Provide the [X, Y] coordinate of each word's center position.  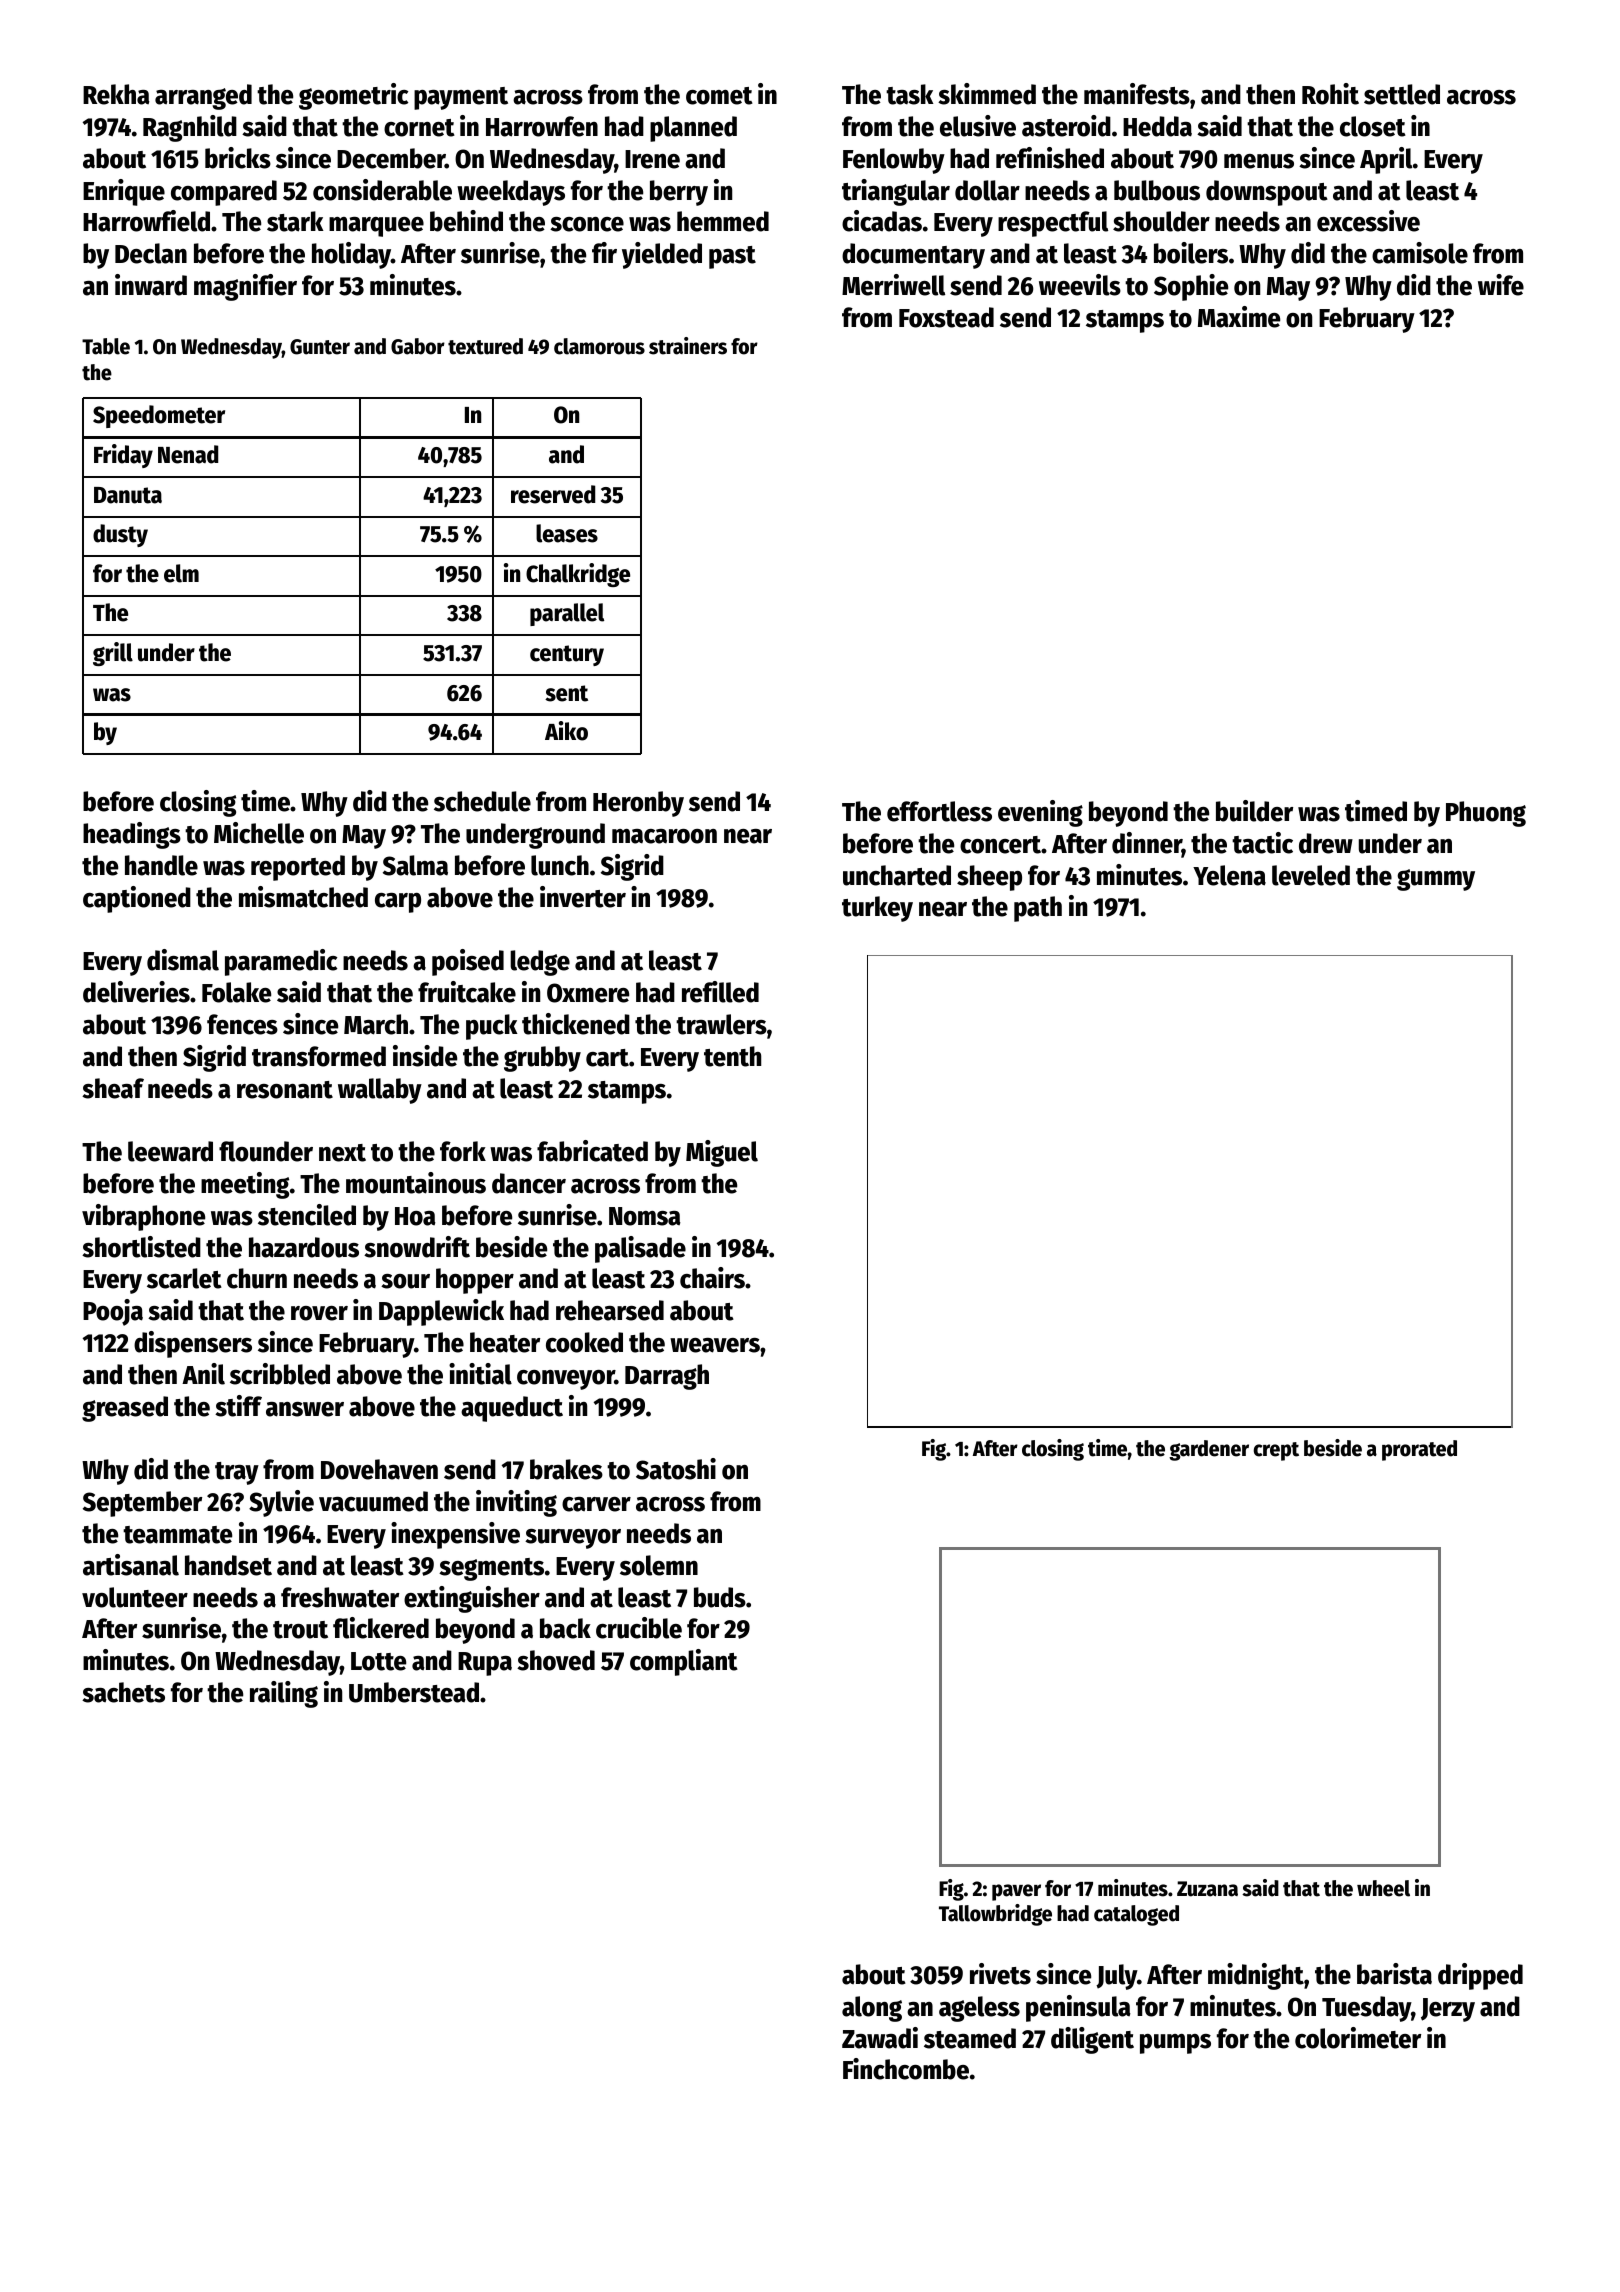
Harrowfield [146, 221]
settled [1402, 94]
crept [1276, 1451]
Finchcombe [906, 2069]
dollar [987, 190]
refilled [720, 992]
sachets [123, 1692]
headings [132, 835]
